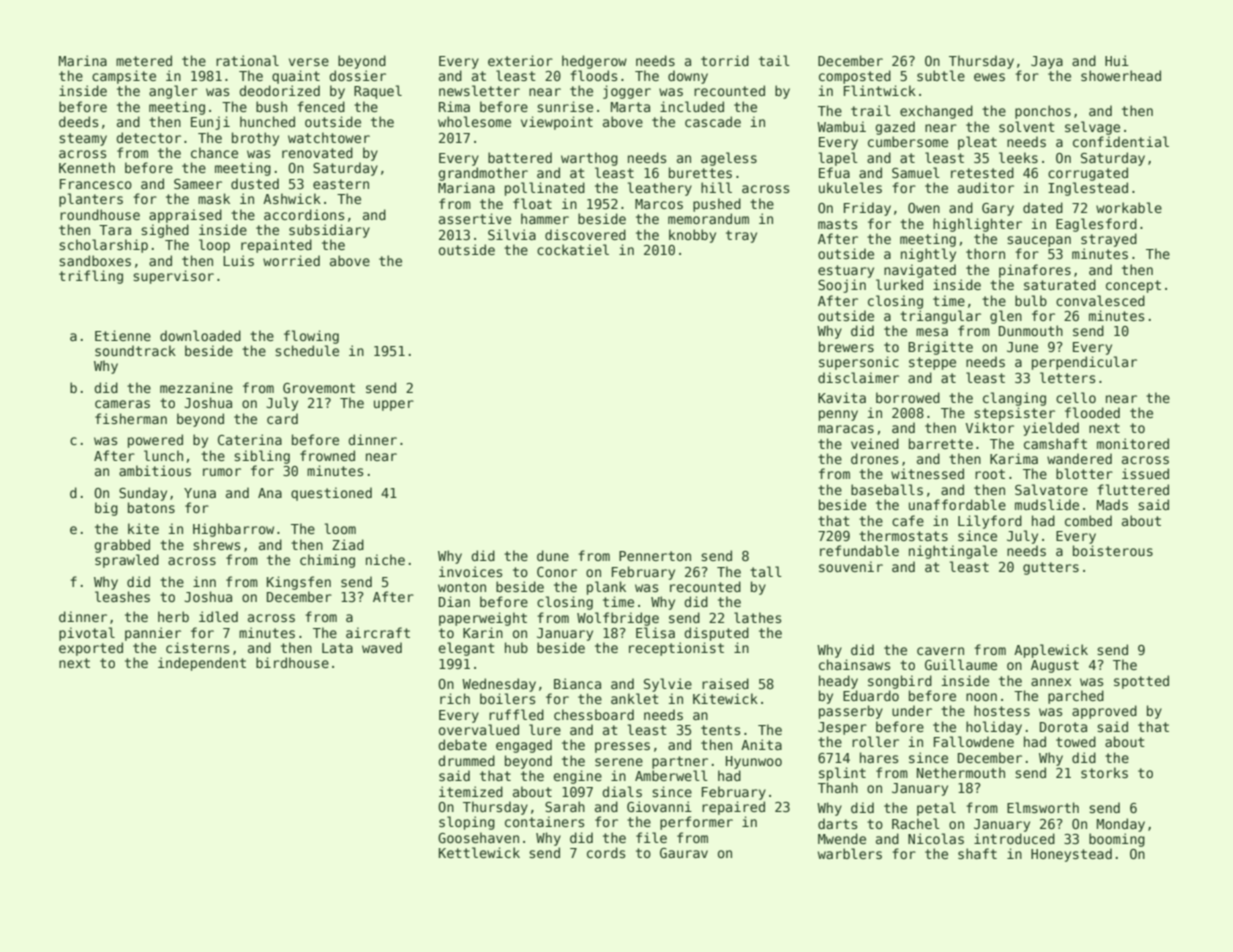 This screenshot has width=1233, height=952. What do you see at coordinates (516, 647) in the screenshot?
I see `hub` at bounding box center [516, 647].
